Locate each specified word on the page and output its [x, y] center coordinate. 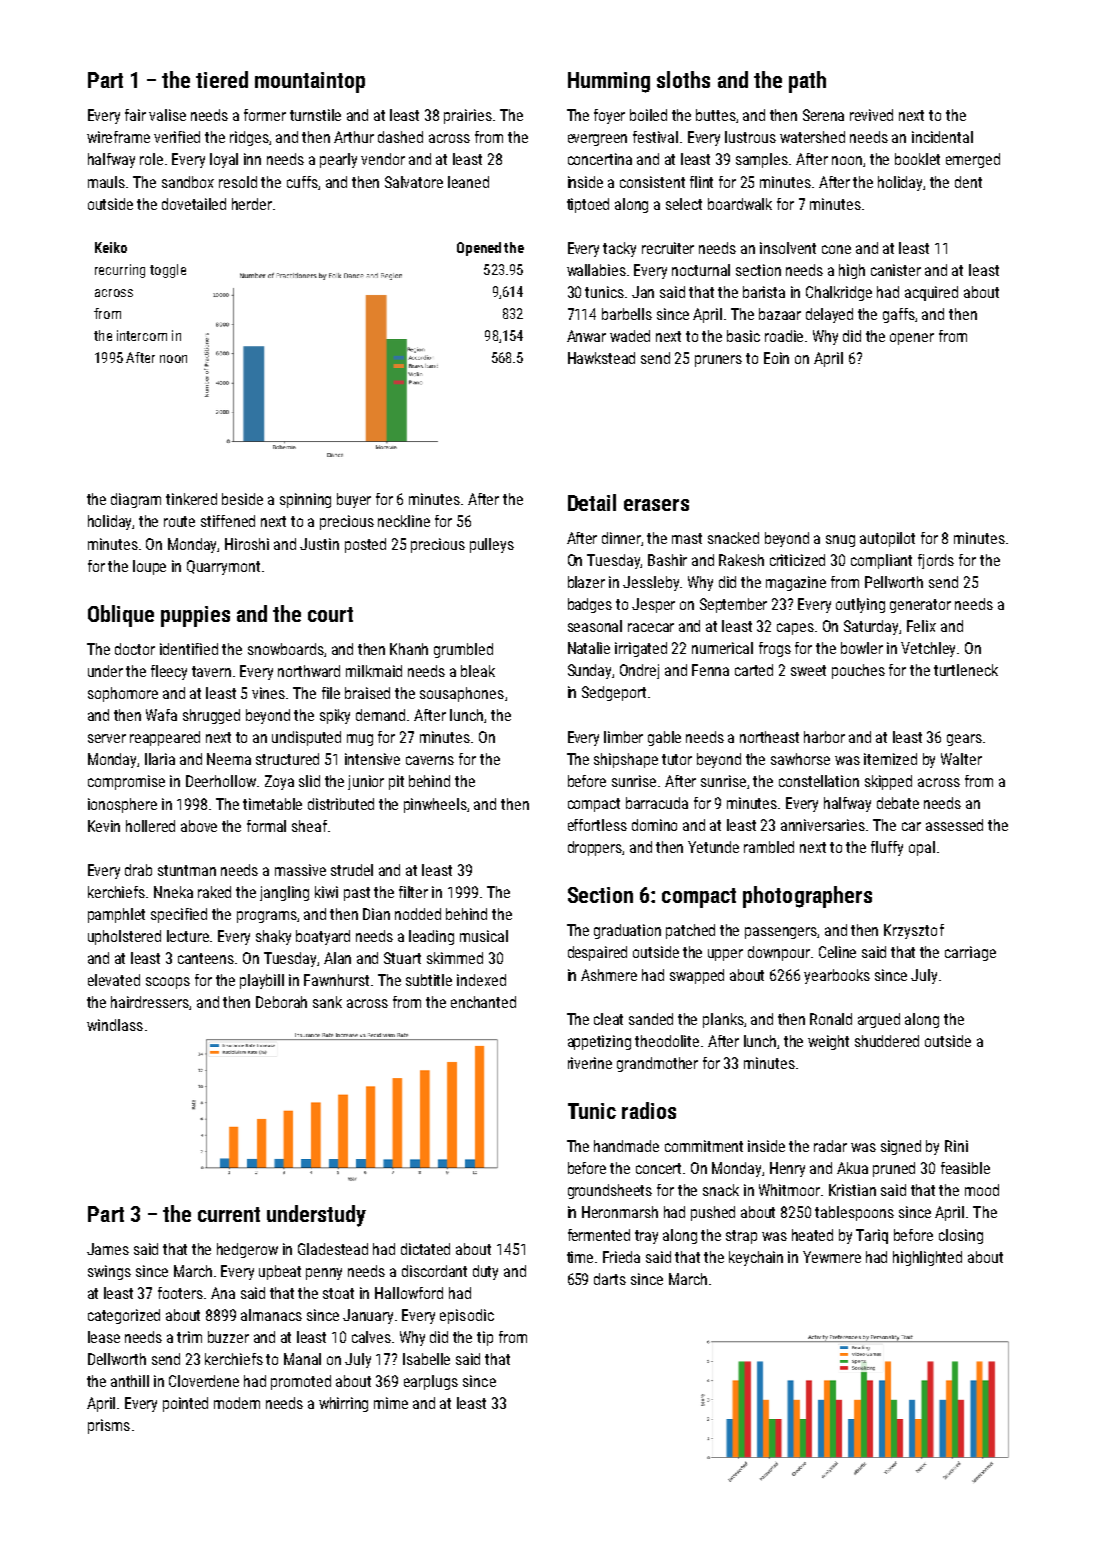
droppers [595, 848]
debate [898, 803]
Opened [479, 249]
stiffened [228, 521]
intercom [142, 335]
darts [610, 1279]
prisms [109, 1426]
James [108, 1249]
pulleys [492, 545]
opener [912, 339]
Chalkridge [839, 293]
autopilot [887, 539]
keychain [756, 1258]
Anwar [586, 336]
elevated [114, 980]
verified [177, 137]
